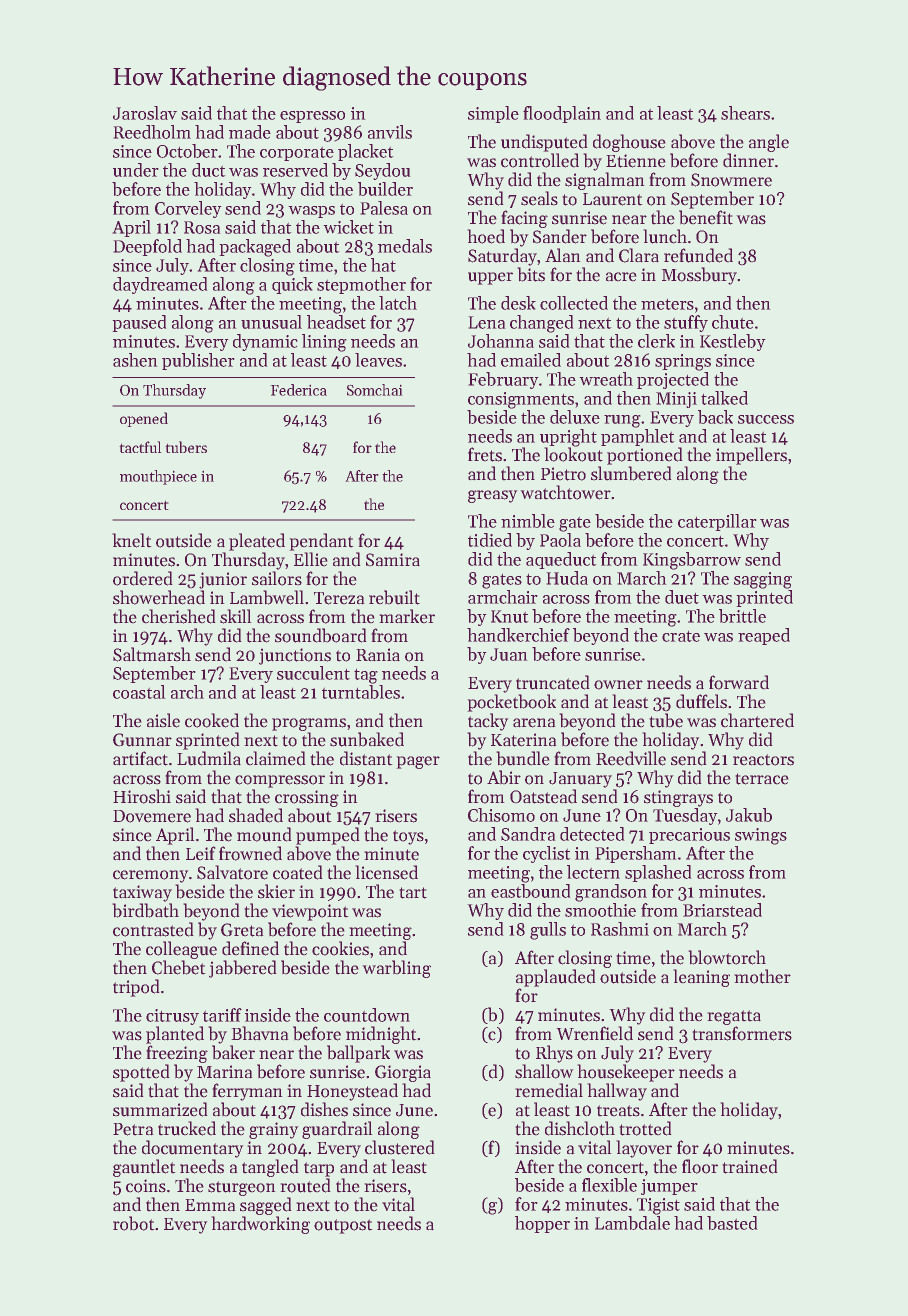 This image has height=1316, width=908. What do you see at coordinates (297, 154) in the image?
I see `corporate` at bounding box center [297, 154].
